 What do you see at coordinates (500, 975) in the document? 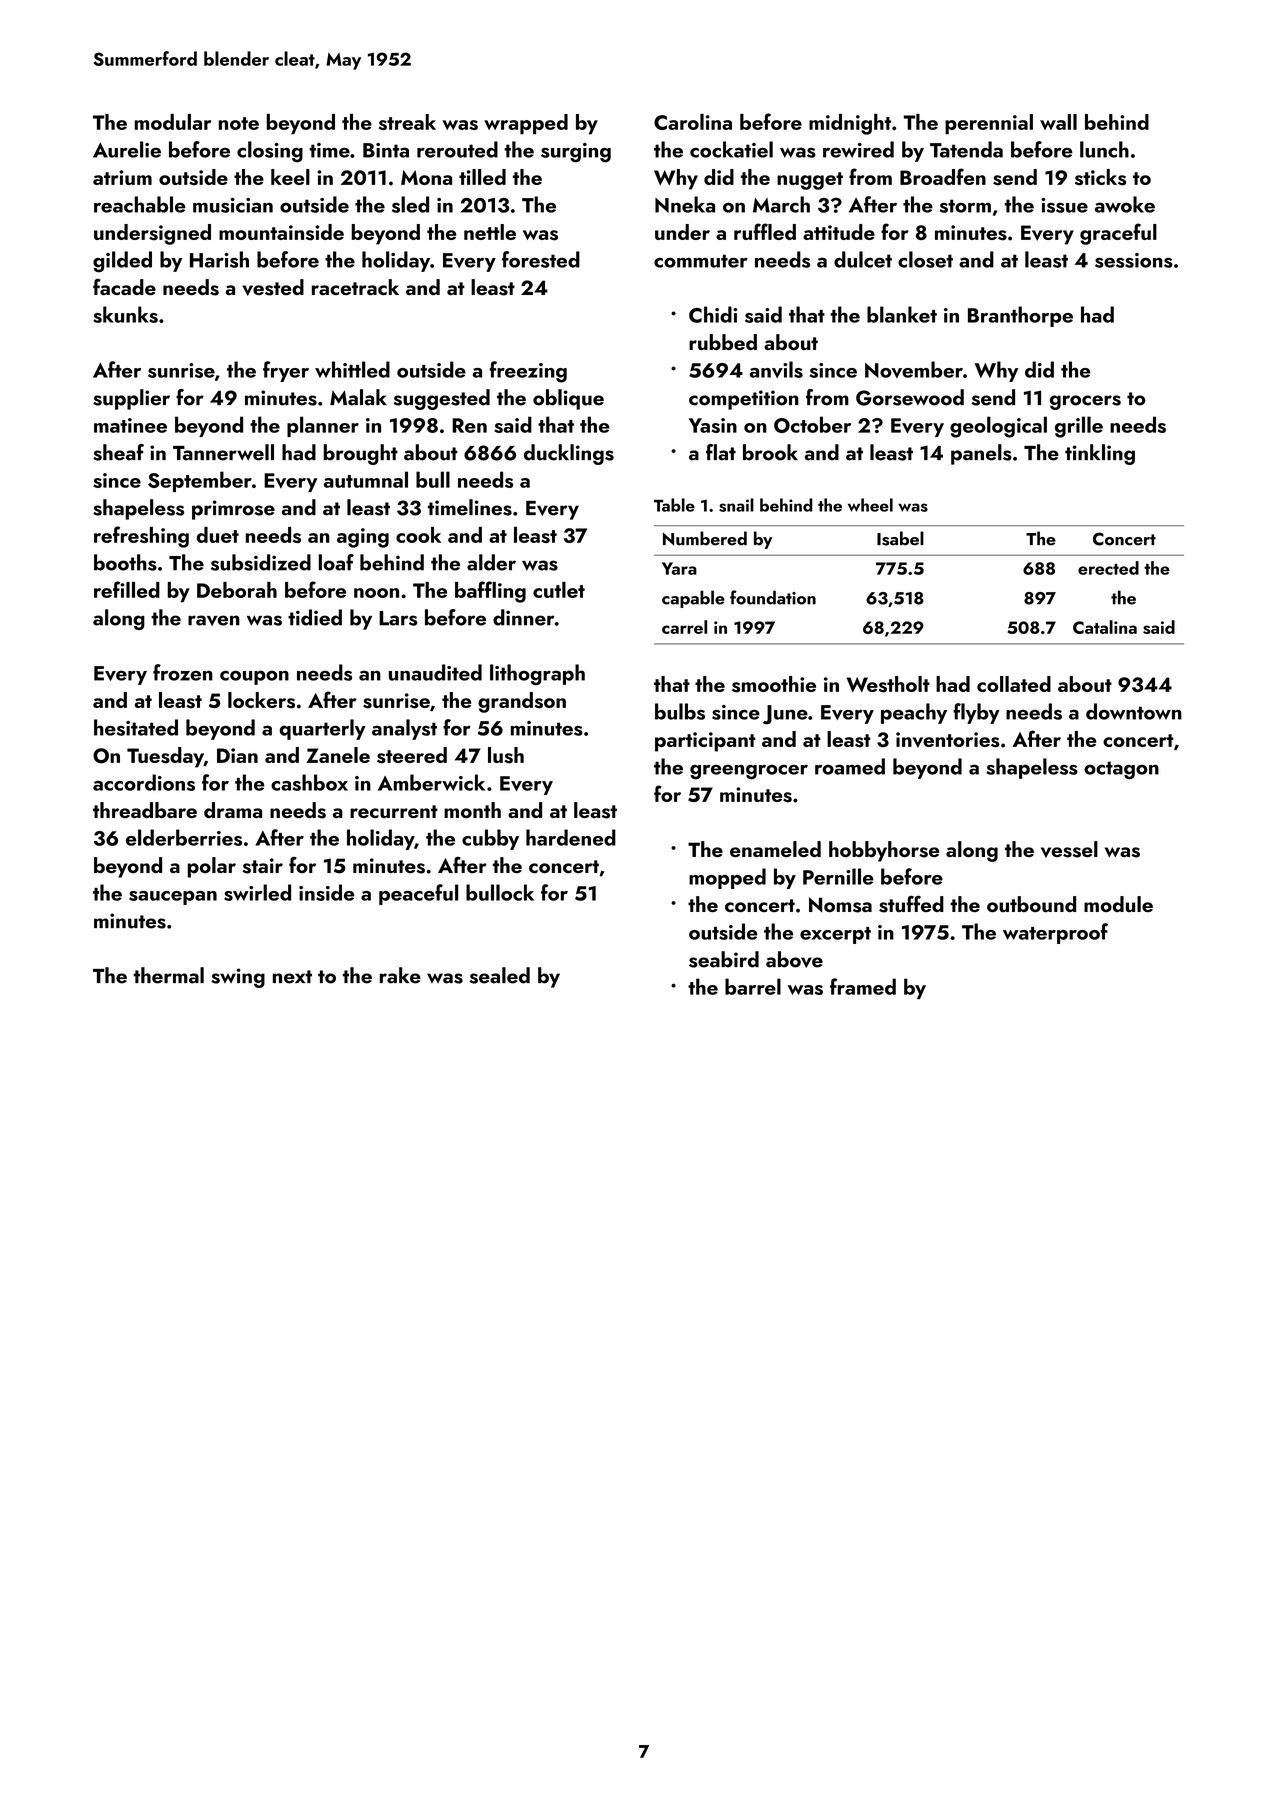
I see `sealed` at bounding box center [500, 975].
